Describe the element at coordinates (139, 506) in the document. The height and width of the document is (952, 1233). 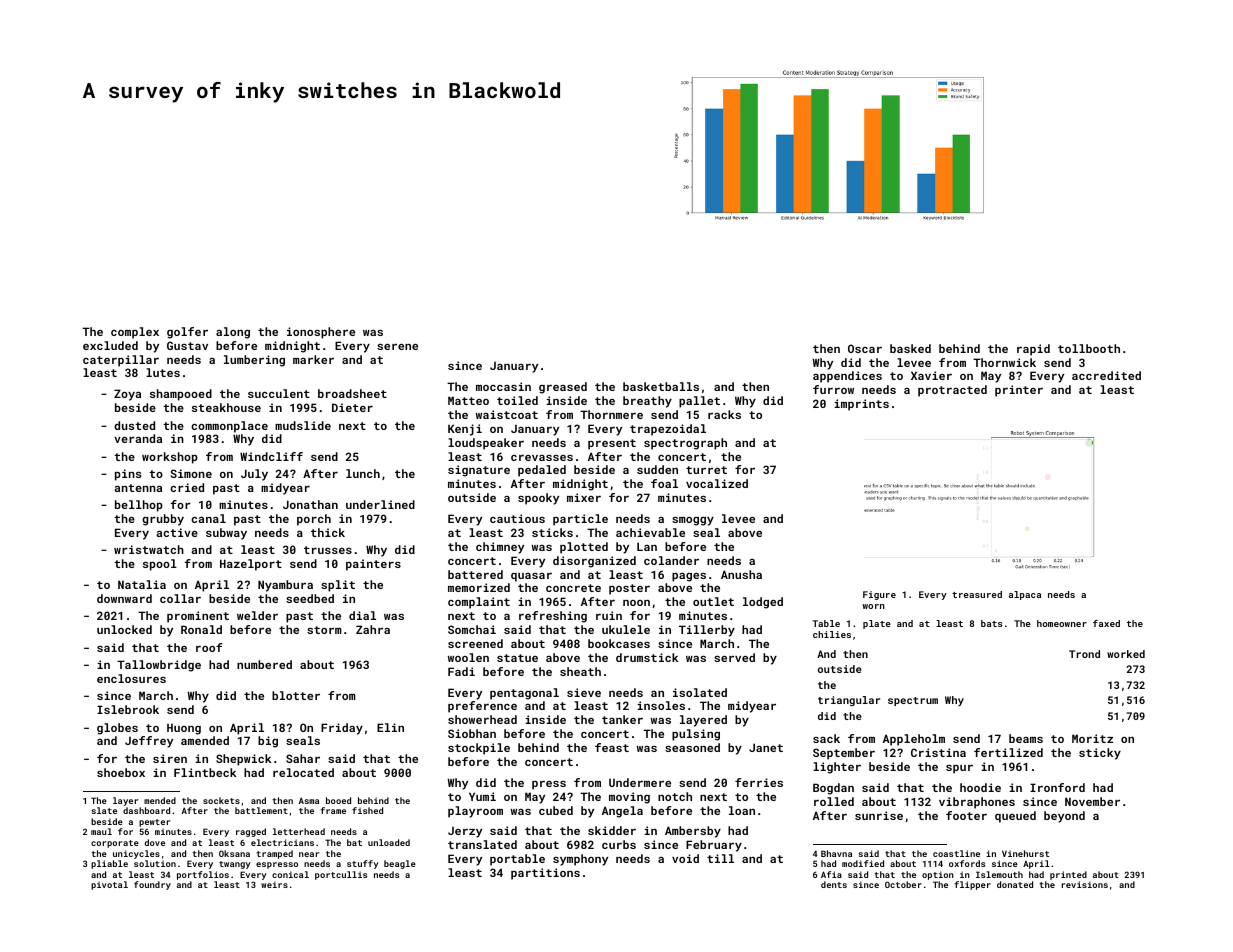
I see `bellhop` at that location.
